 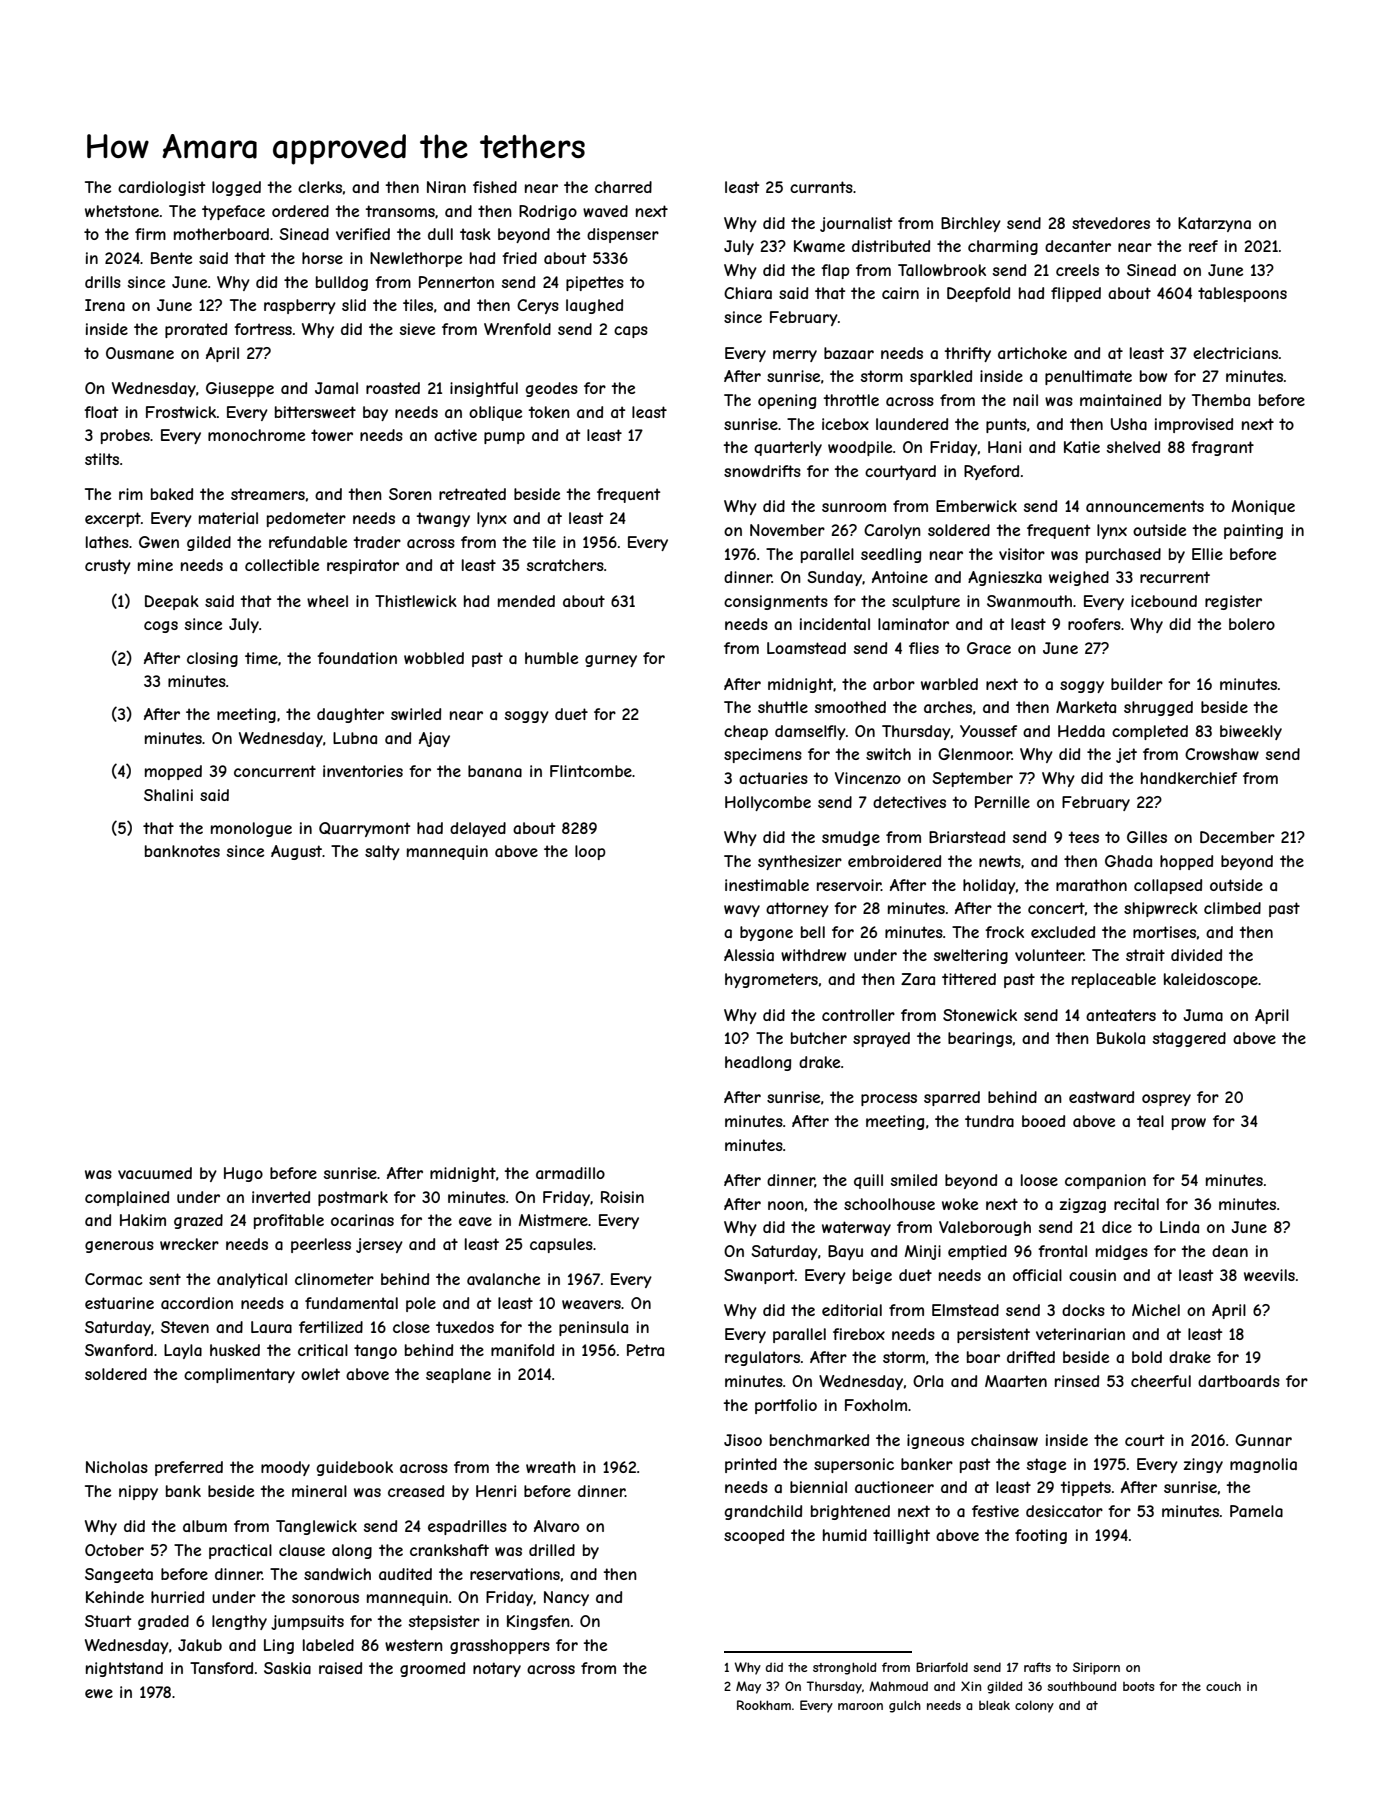 What do you see at coordinates (821, 187) in the document?
I see `currants` at bounding box center [821, 187].
